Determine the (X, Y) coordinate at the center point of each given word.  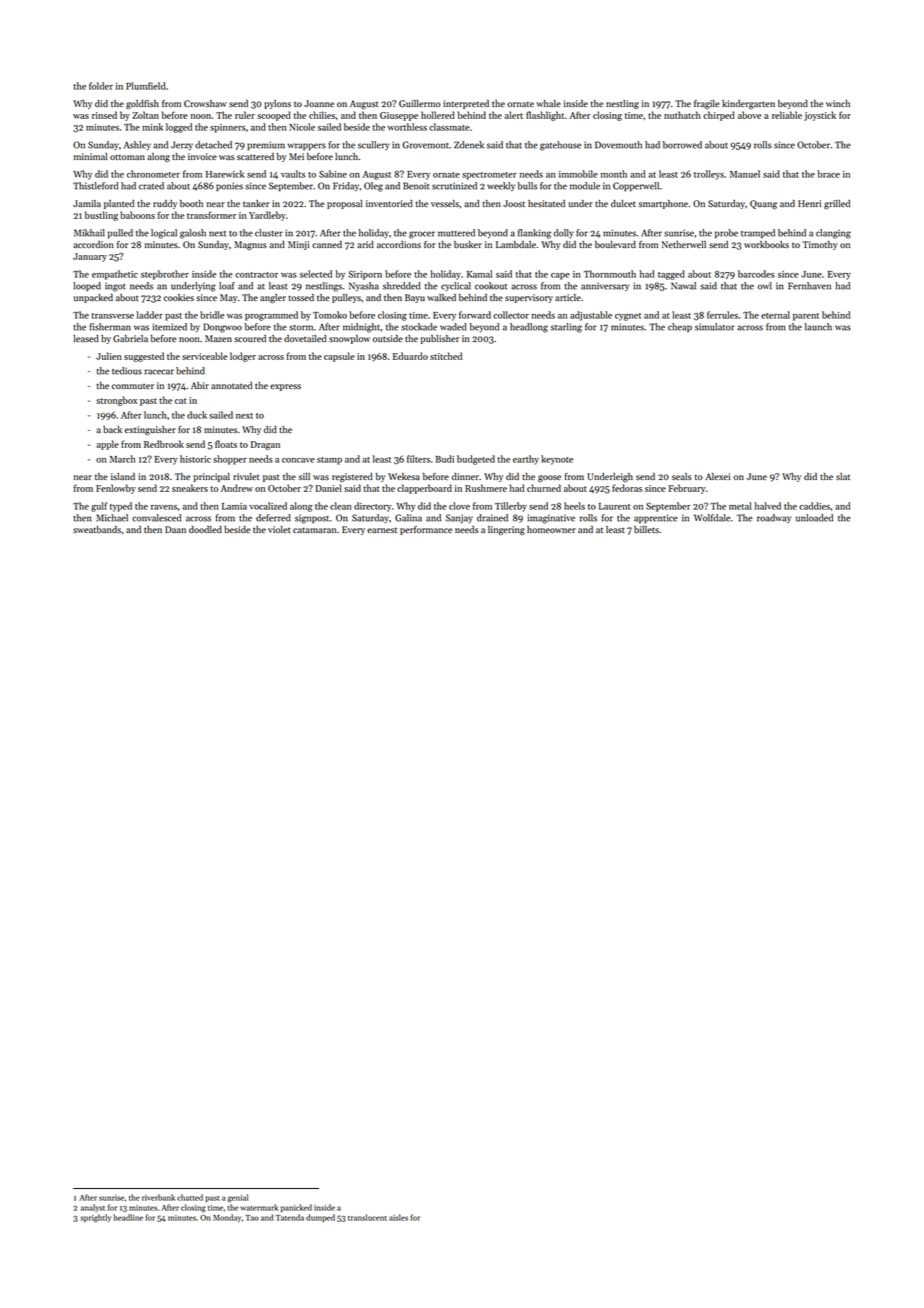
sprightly (95, 1218)
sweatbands (97, 529)
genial (238, 1198)
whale (549, 103)
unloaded (814, 518)
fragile (707, 105)
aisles (398, 1217)
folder (101, 86)
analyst (92, 1208)
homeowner (551, 529)
